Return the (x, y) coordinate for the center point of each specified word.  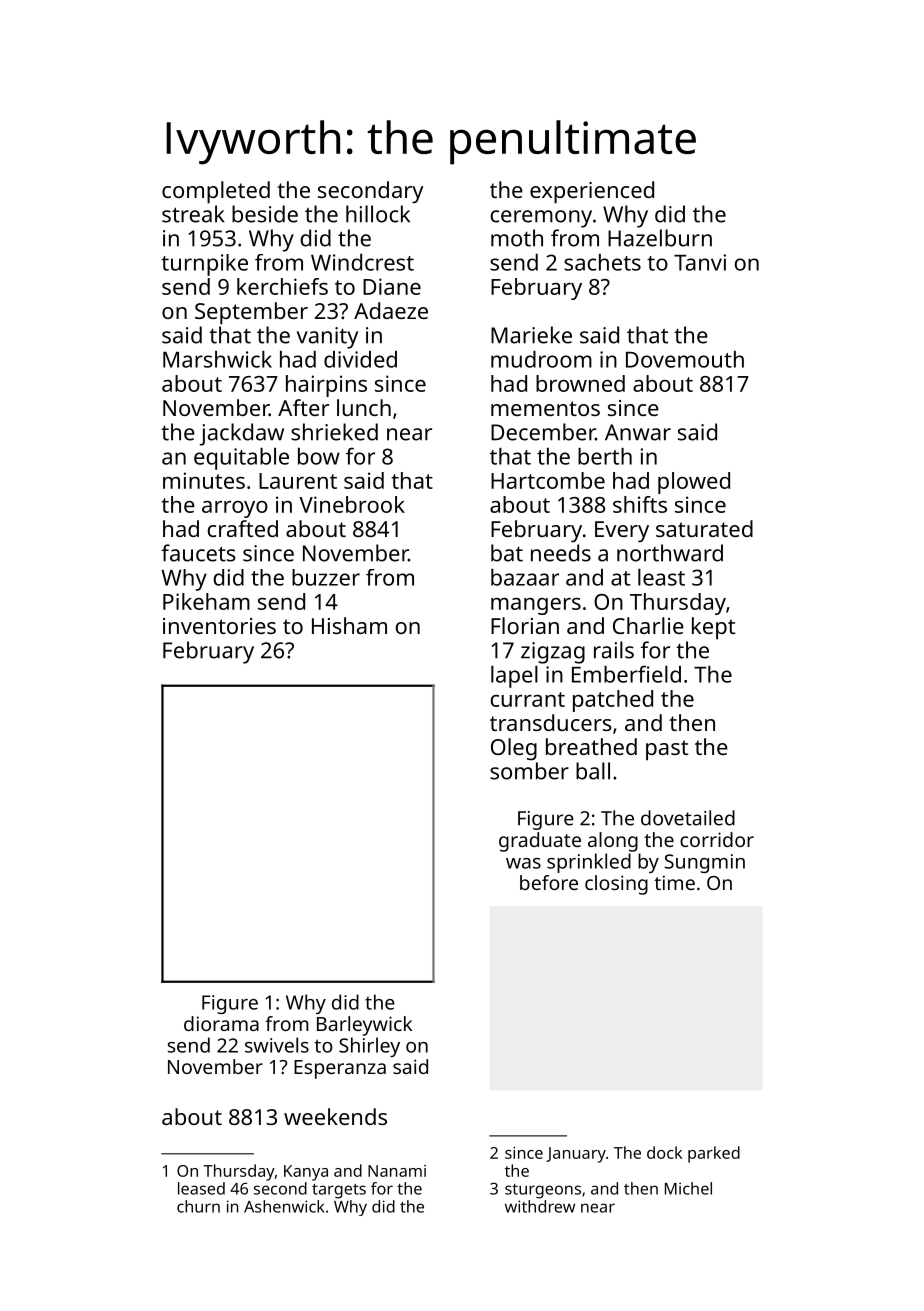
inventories (219, 626)
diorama (221, 1023)
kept (713, 628)
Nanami (397, 1171)
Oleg (514, 749)
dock (664, 1152)
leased (201, 1188)
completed (216, 192)
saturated (704, 528)
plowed (694, 483)
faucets (198, 553)
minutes (204, 480)
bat (507, 553)
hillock (378, 214)
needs (561, 553)
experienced (592, 192)
